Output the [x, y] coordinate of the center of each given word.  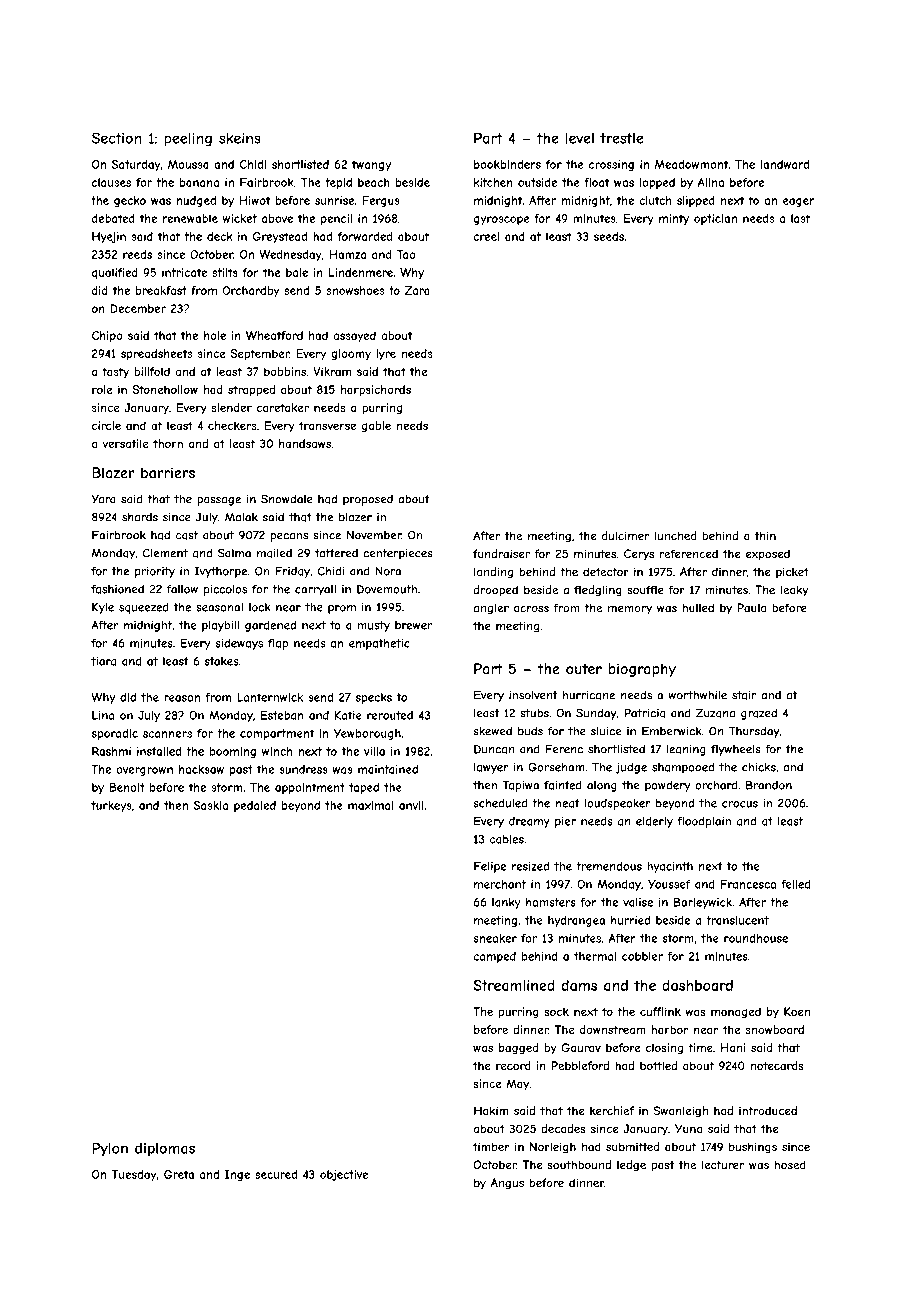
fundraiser [501, 553]
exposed [768, 555]
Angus [507, 1184]
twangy [371, 165]
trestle [621, 138]
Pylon [110, 1149]
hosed [790, 1164]
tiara [103, 661]
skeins [240, 138]
